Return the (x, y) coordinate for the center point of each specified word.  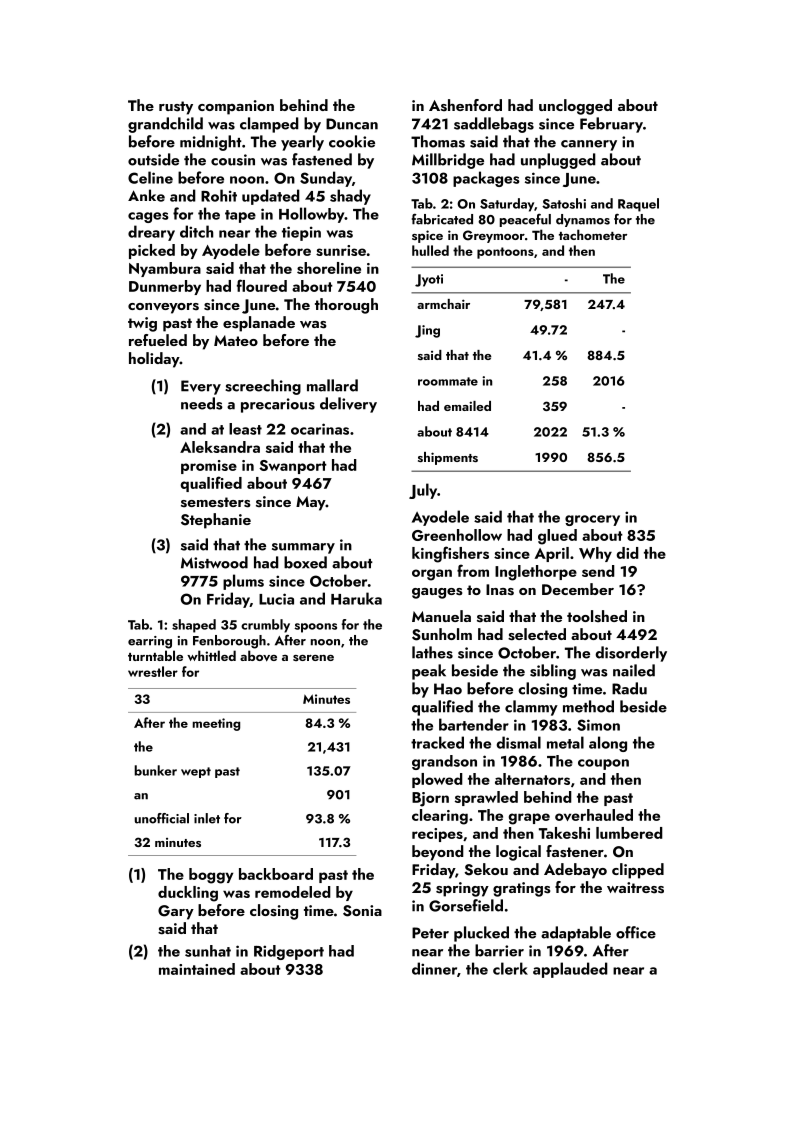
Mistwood (214, 562)
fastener (575, 851)
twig (142, 324)
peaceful (525, 220)
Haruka (356, 598)
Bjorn (430, 799)
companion (236, 107)
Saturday (507, 205)
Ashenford (465, 105)
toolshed (597, 616)
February (611, 125)
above (258, 656)
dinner (434, 968)
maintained (197, 969)
